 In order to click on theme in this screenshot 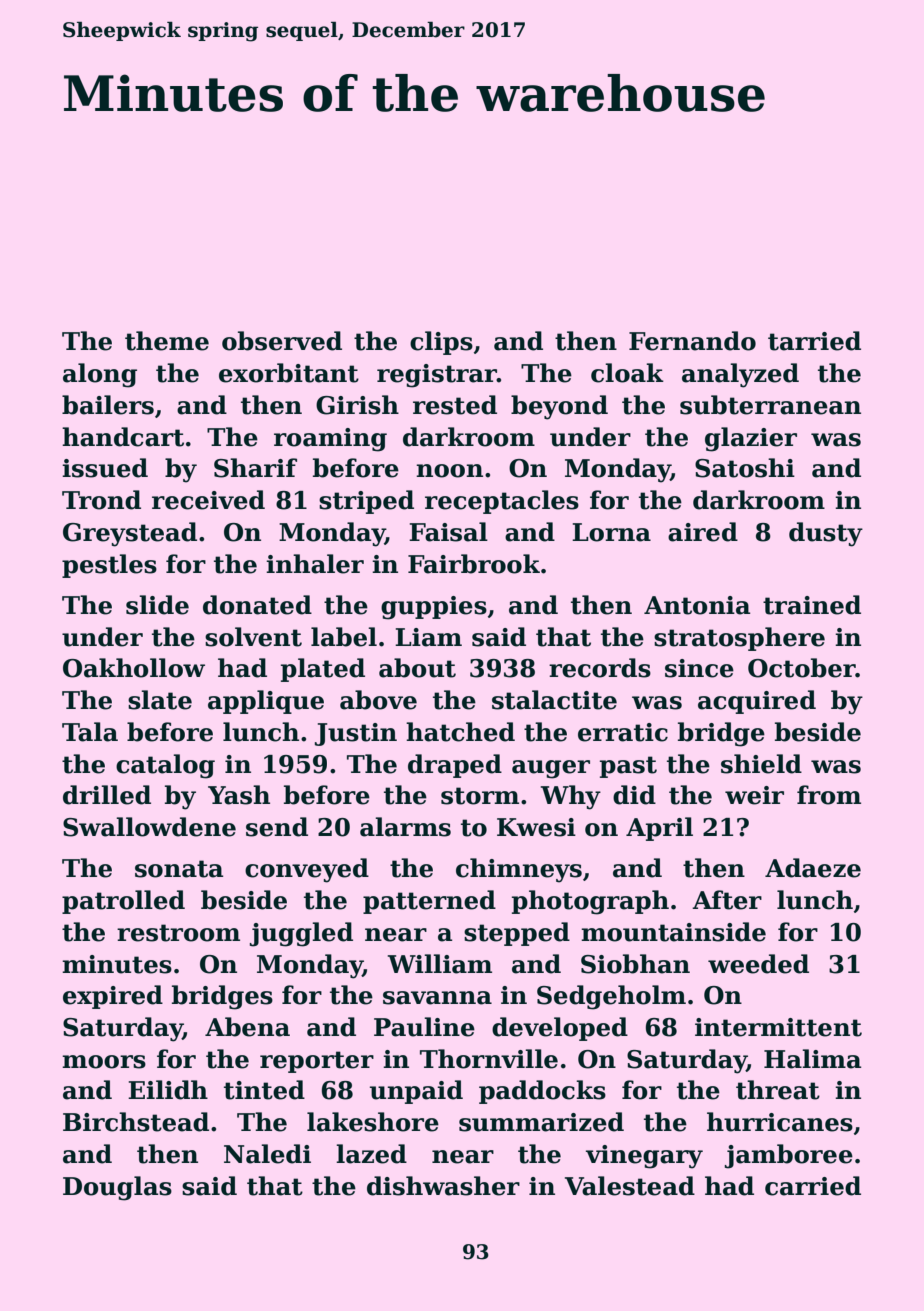, I will do `click(167, 341)`.
